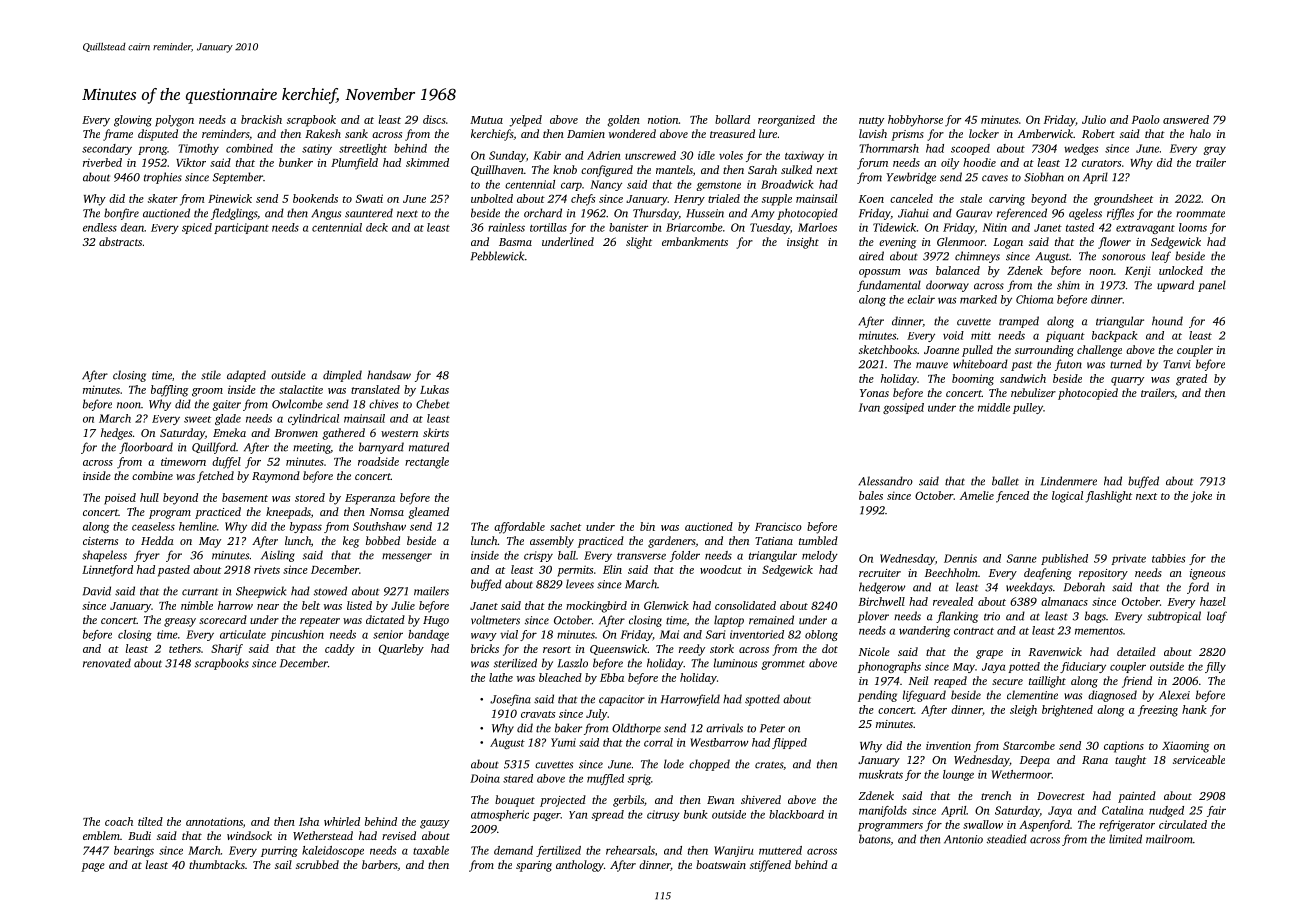  I want to click on flanking, so click(957, 617).
